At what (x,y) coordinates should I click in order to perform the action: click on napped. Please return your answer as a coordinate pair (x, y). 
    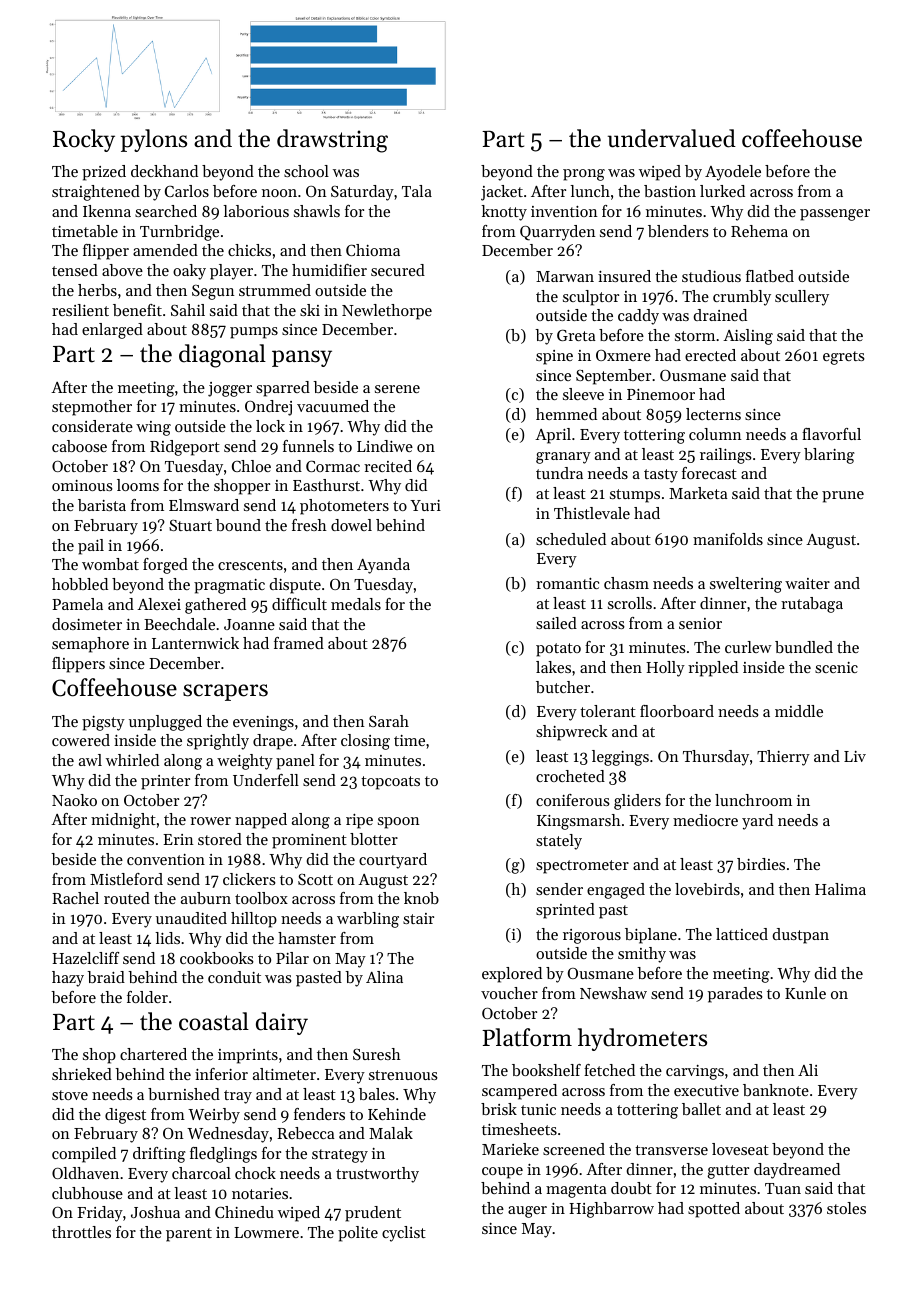
    Looking at the image, I should click on (261, 821).
